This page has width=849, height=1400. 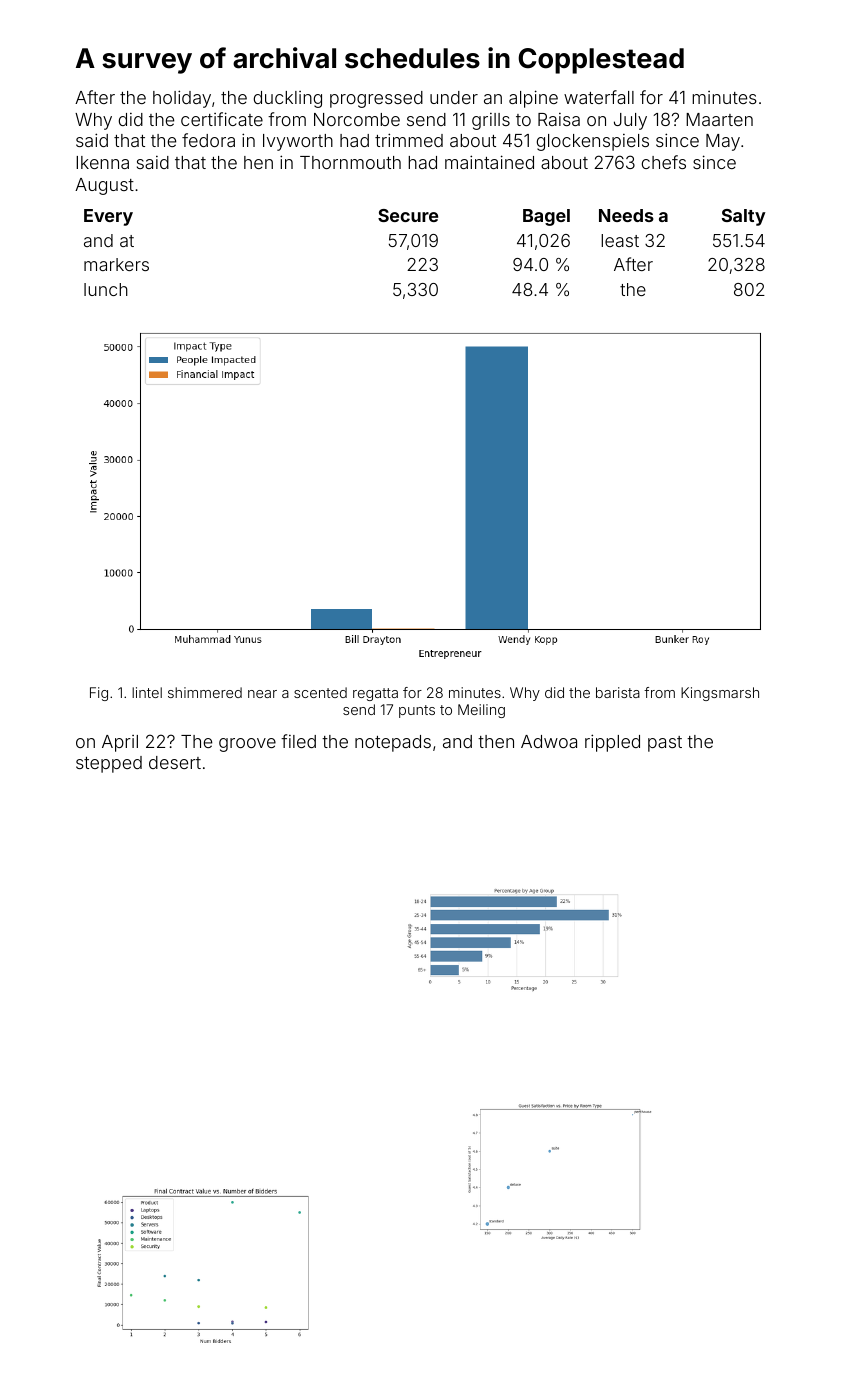 What do you see at coordinates (175, 762) in the page?
I see `desert` at bounding box center [175, 762].
